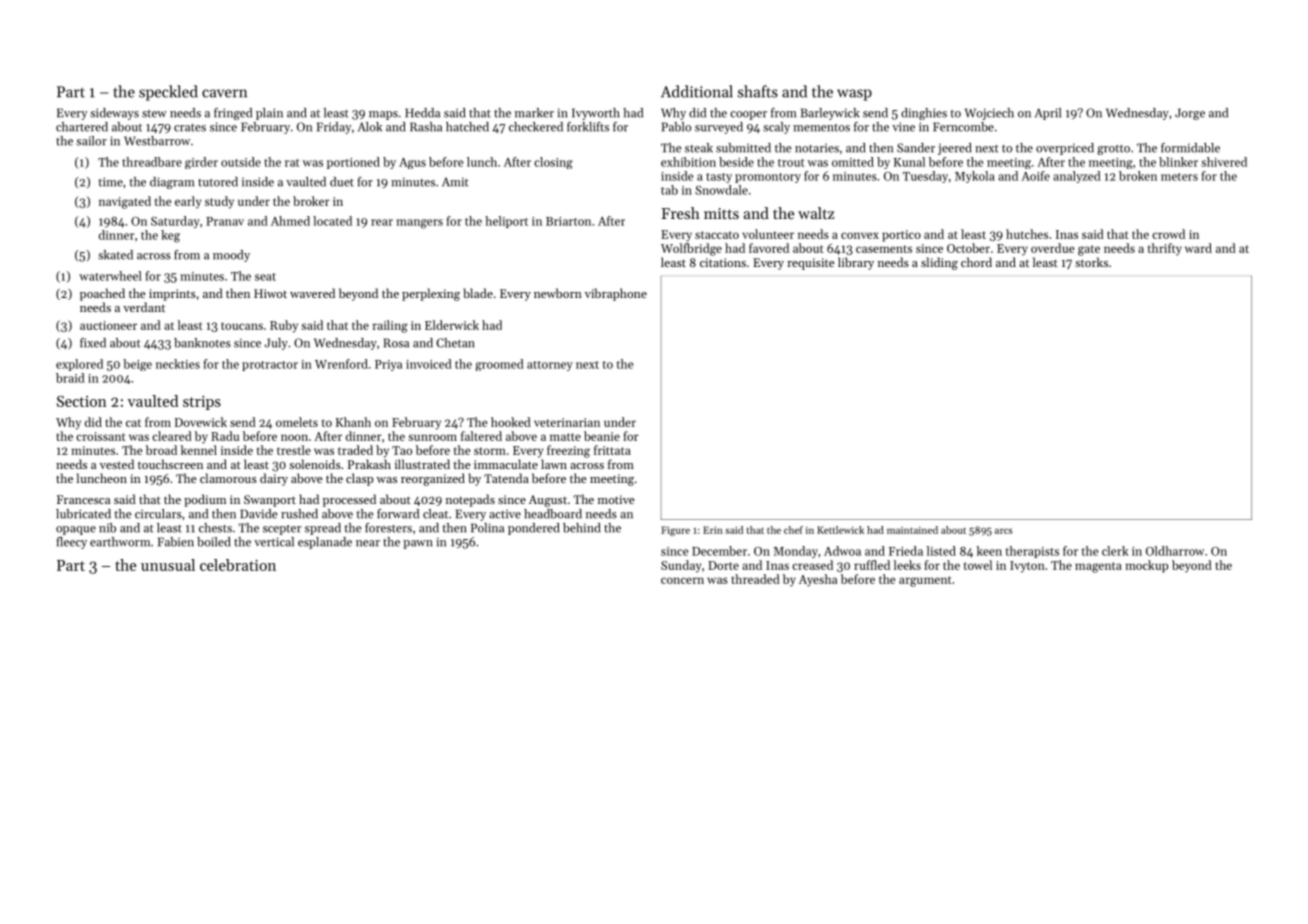 The width and height of the screenshot is (1308, 924). What do you see at coordinates (1003, 531) in the screenshot?
I see `arcs` at bounding box center [1003, 531].
